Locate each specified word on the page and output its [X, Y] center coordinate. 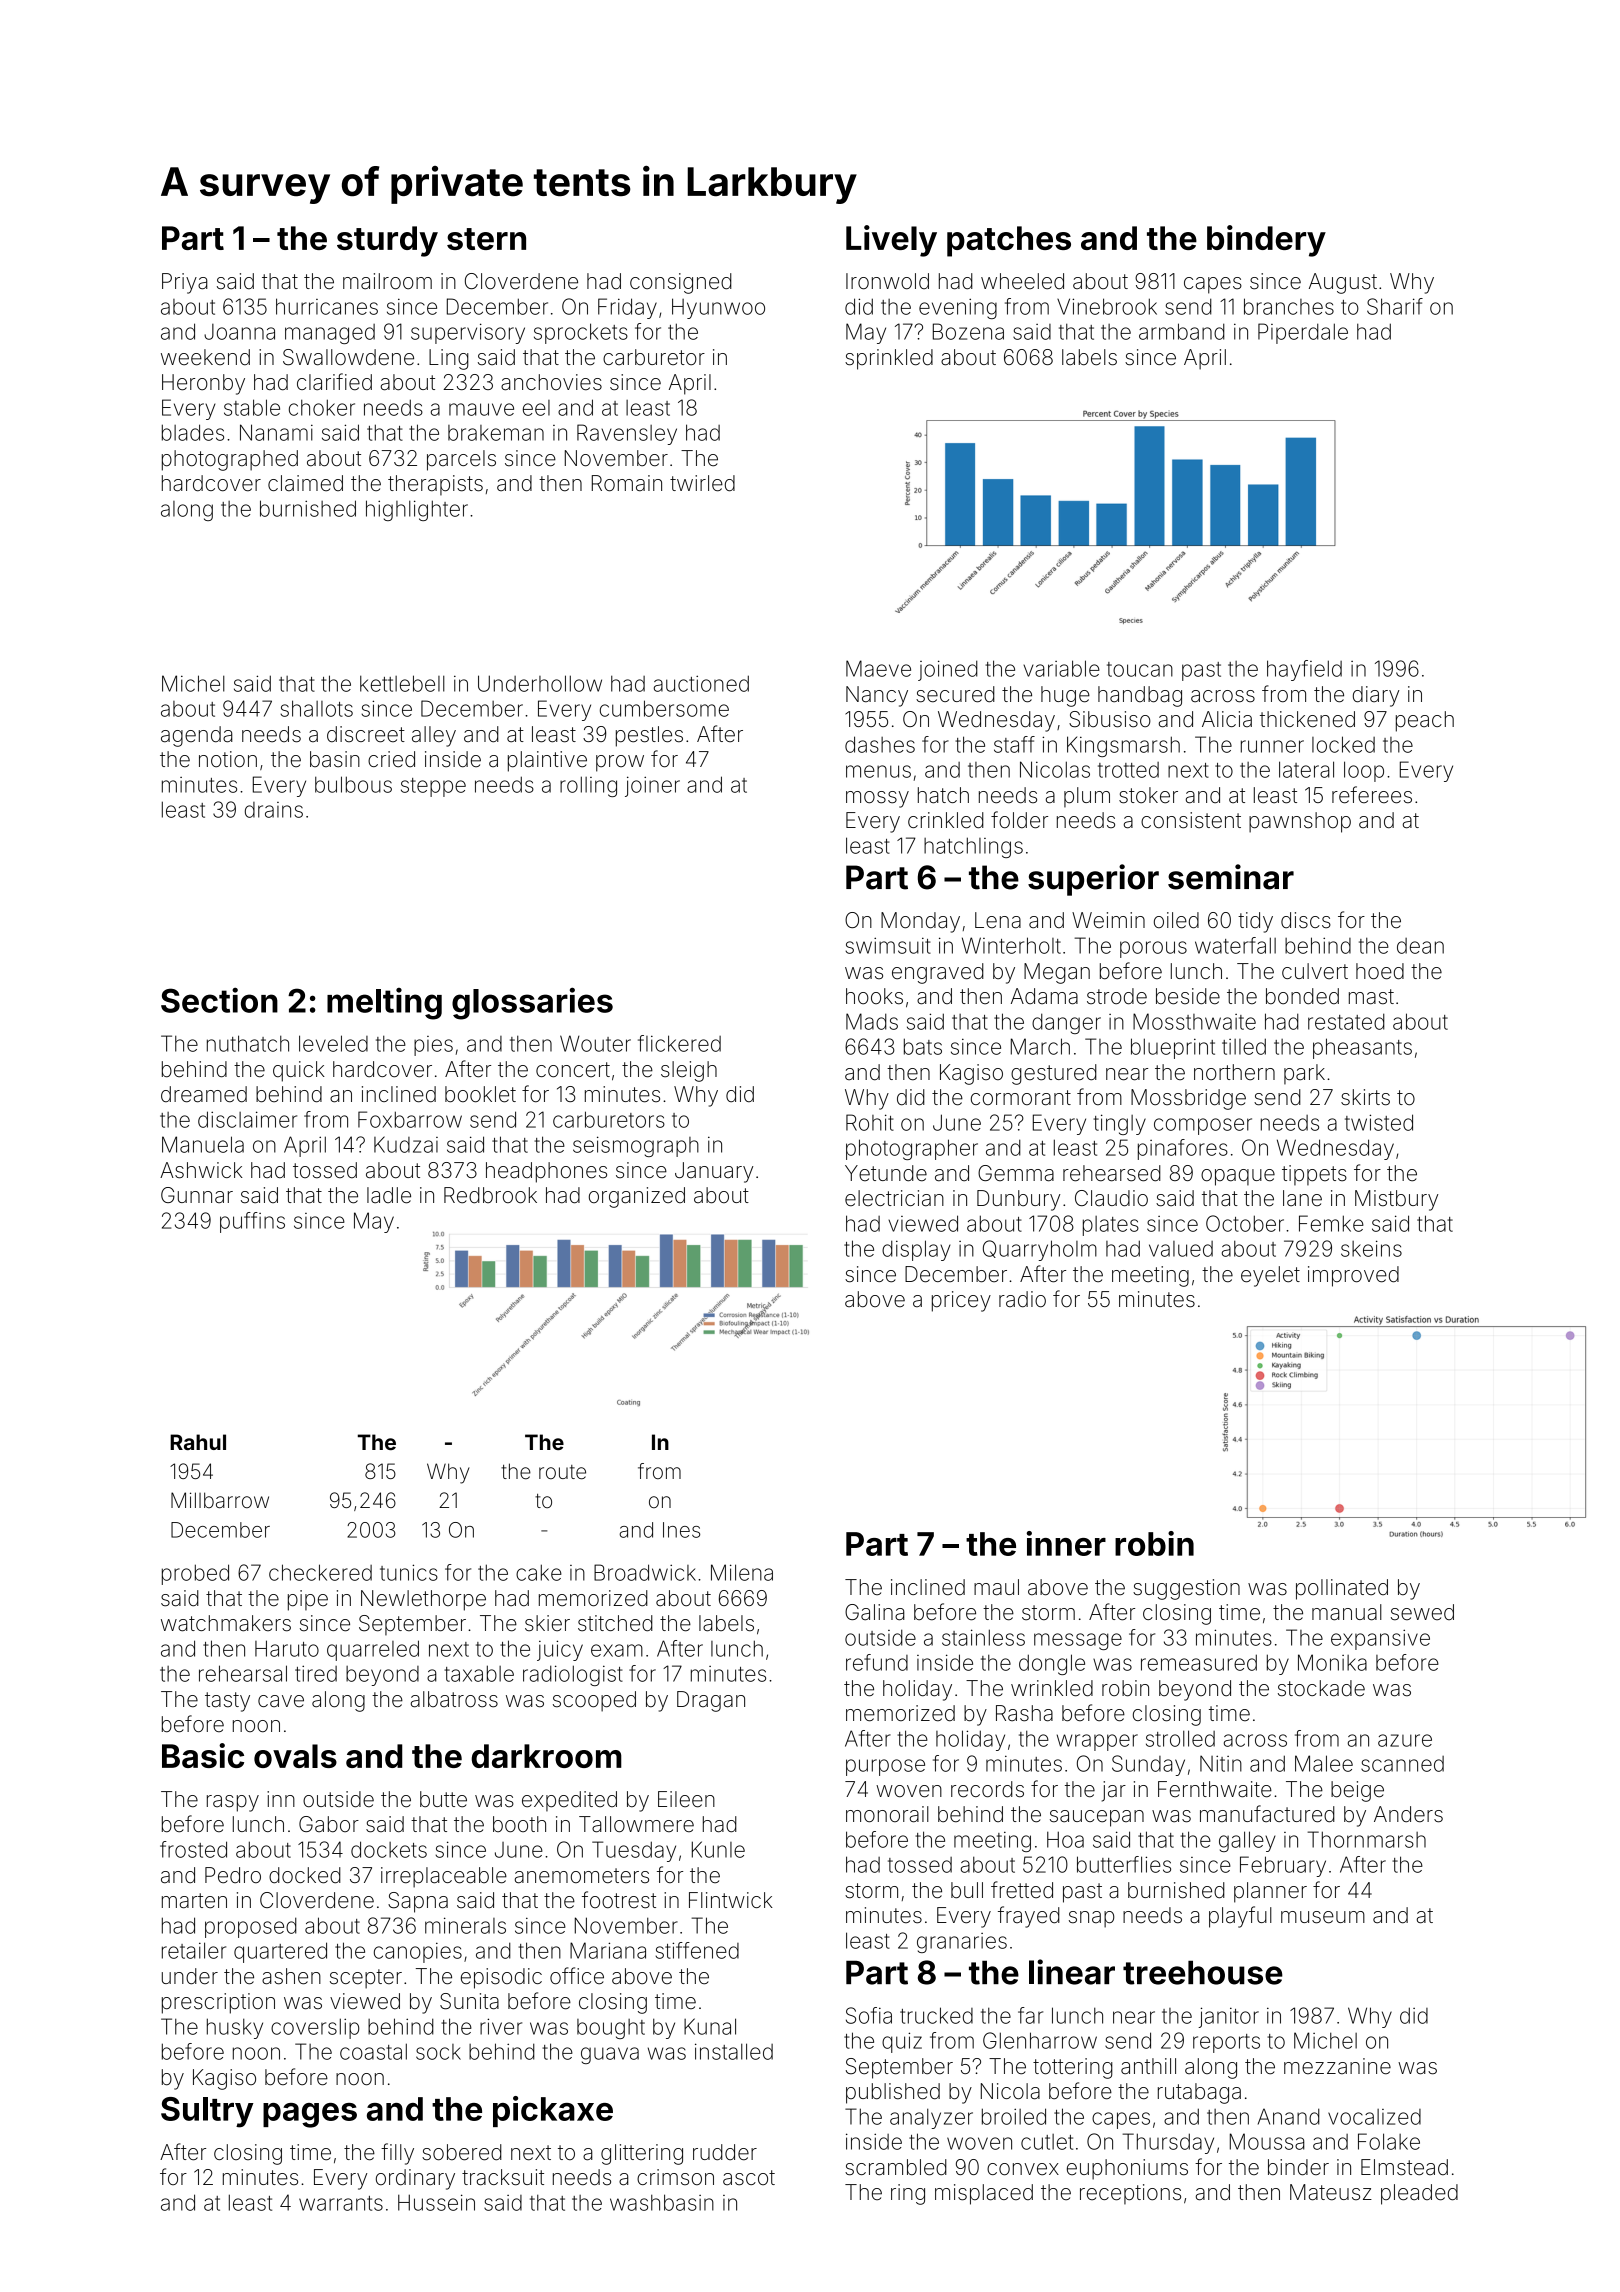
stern [486, 239]
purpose [885, 1767]
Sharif [1395, 306]
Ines [681, 1530]
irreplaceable [444, 1877]
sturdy [387, 241]
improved [1353, 1276]
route [562, 1472]
